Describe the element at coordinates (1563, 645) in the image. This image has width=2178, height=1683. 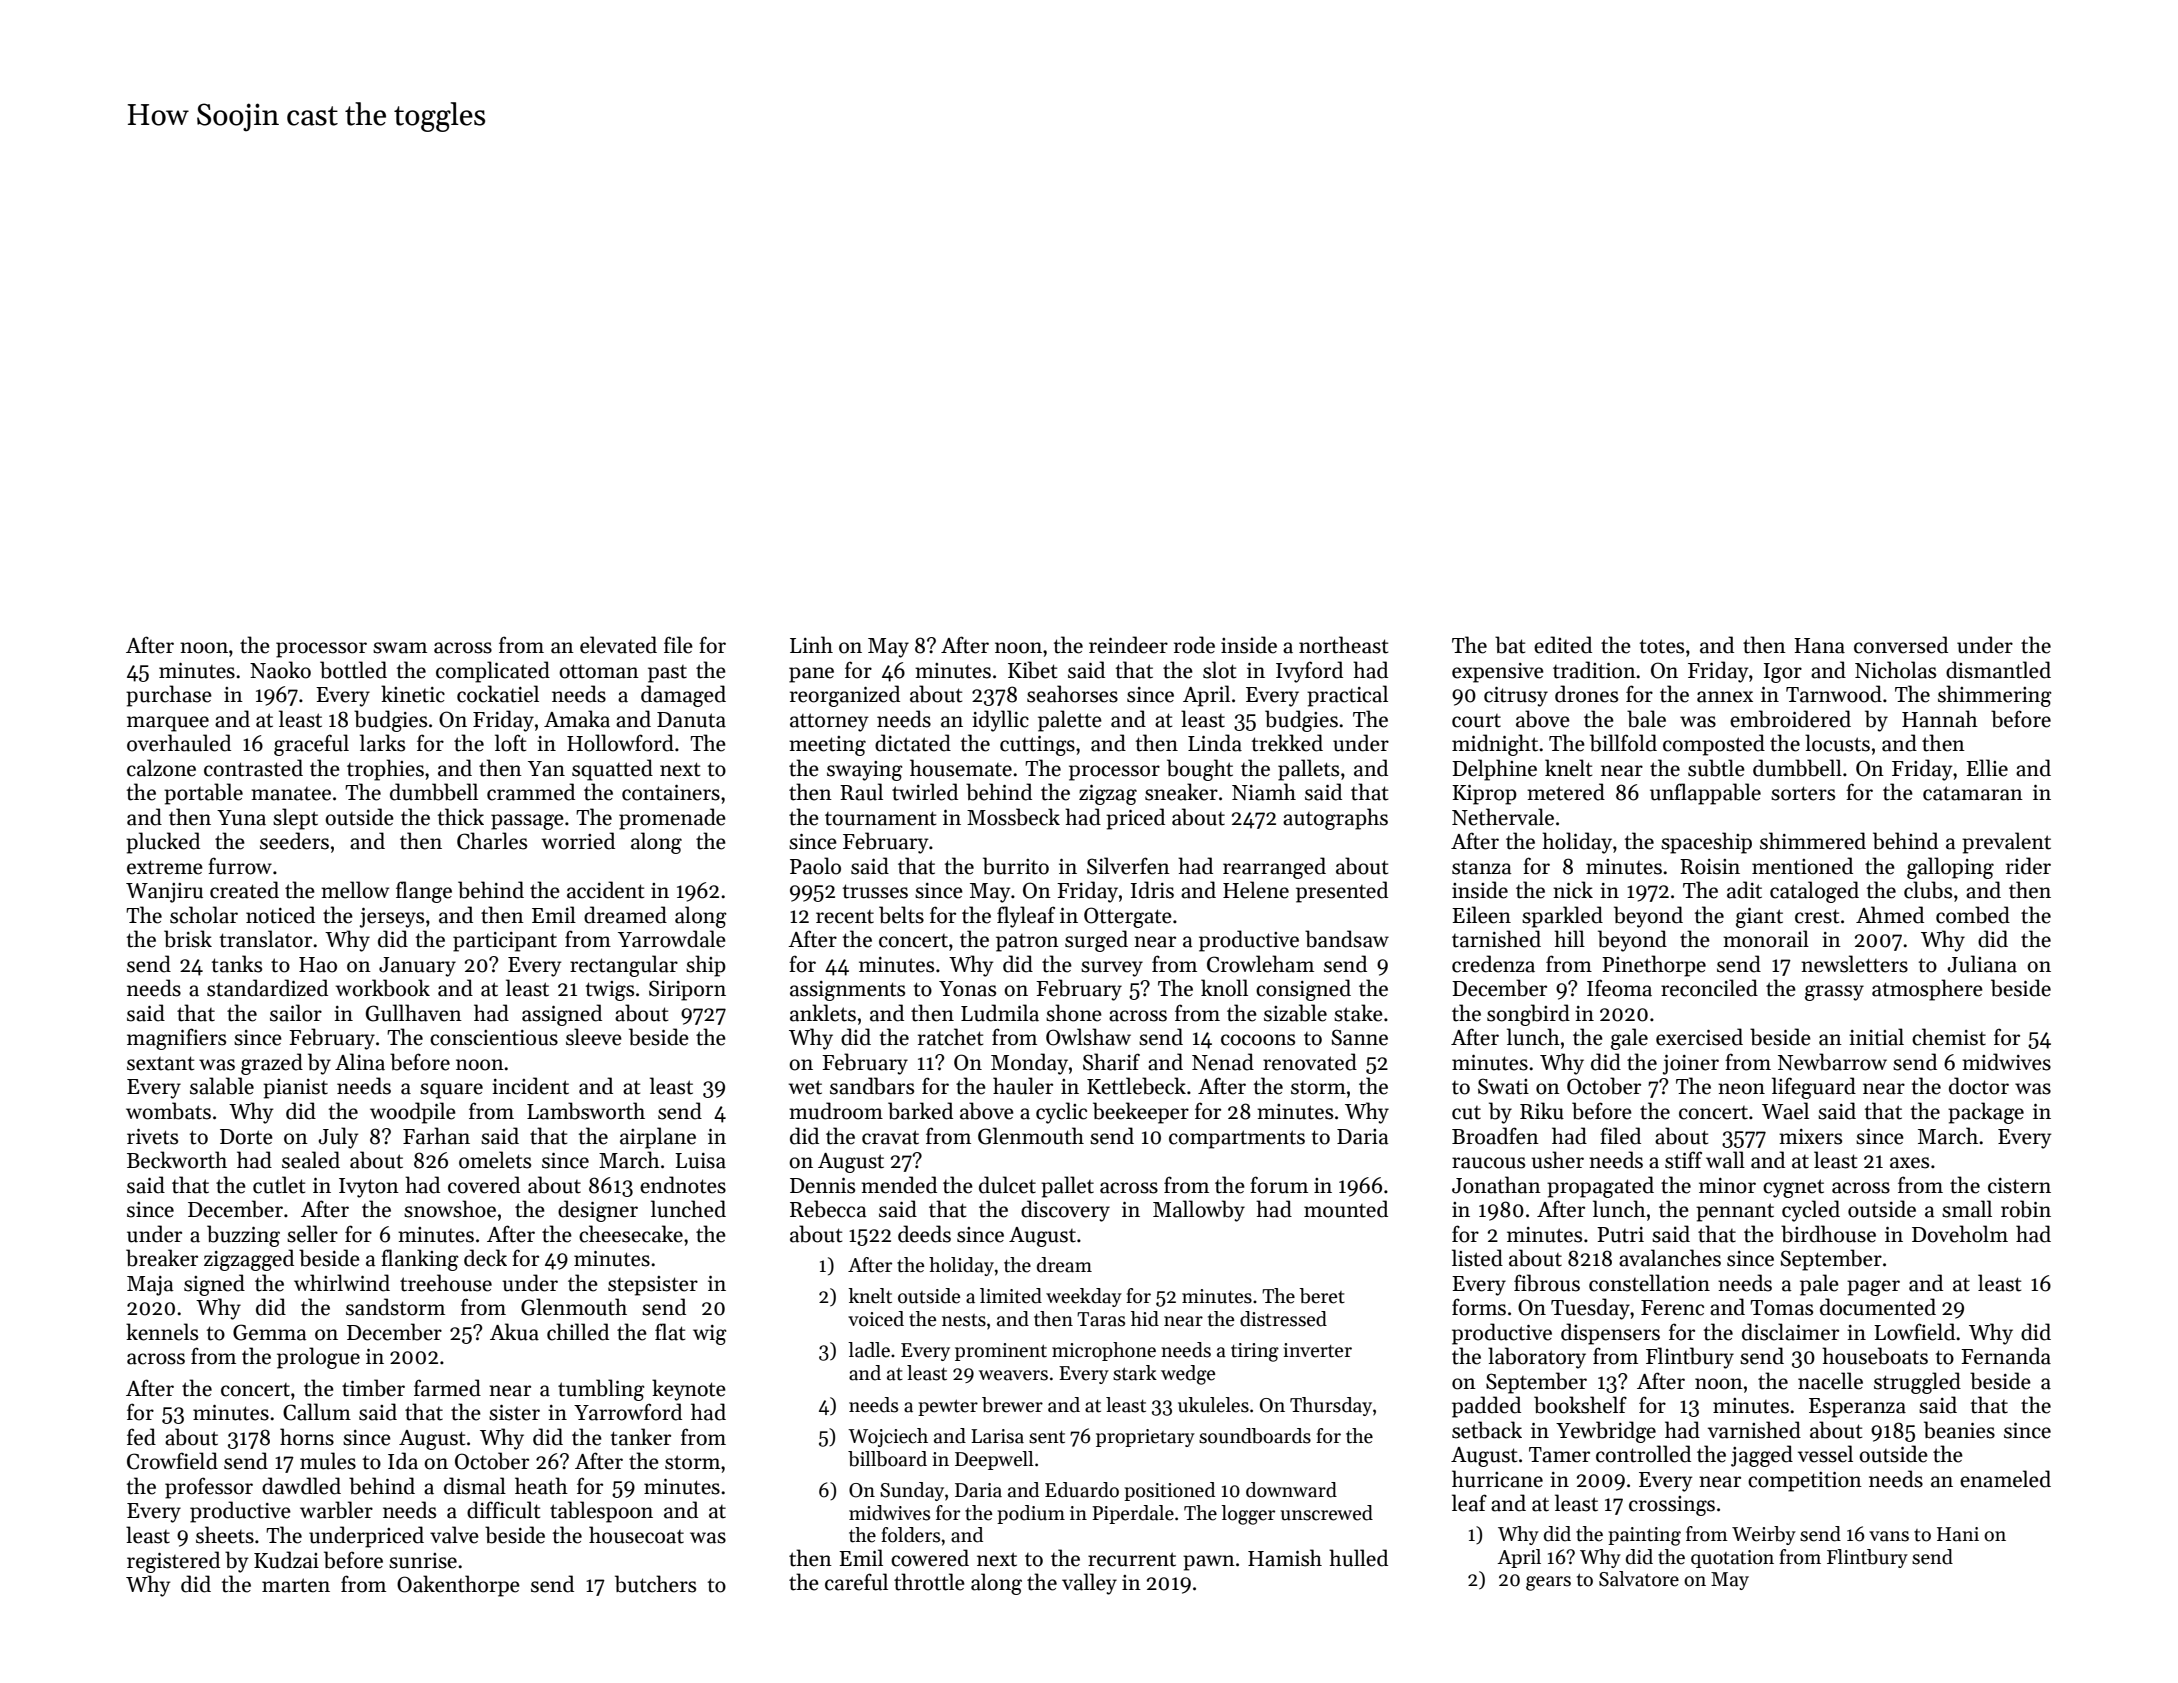
I see `edited` at that location.
